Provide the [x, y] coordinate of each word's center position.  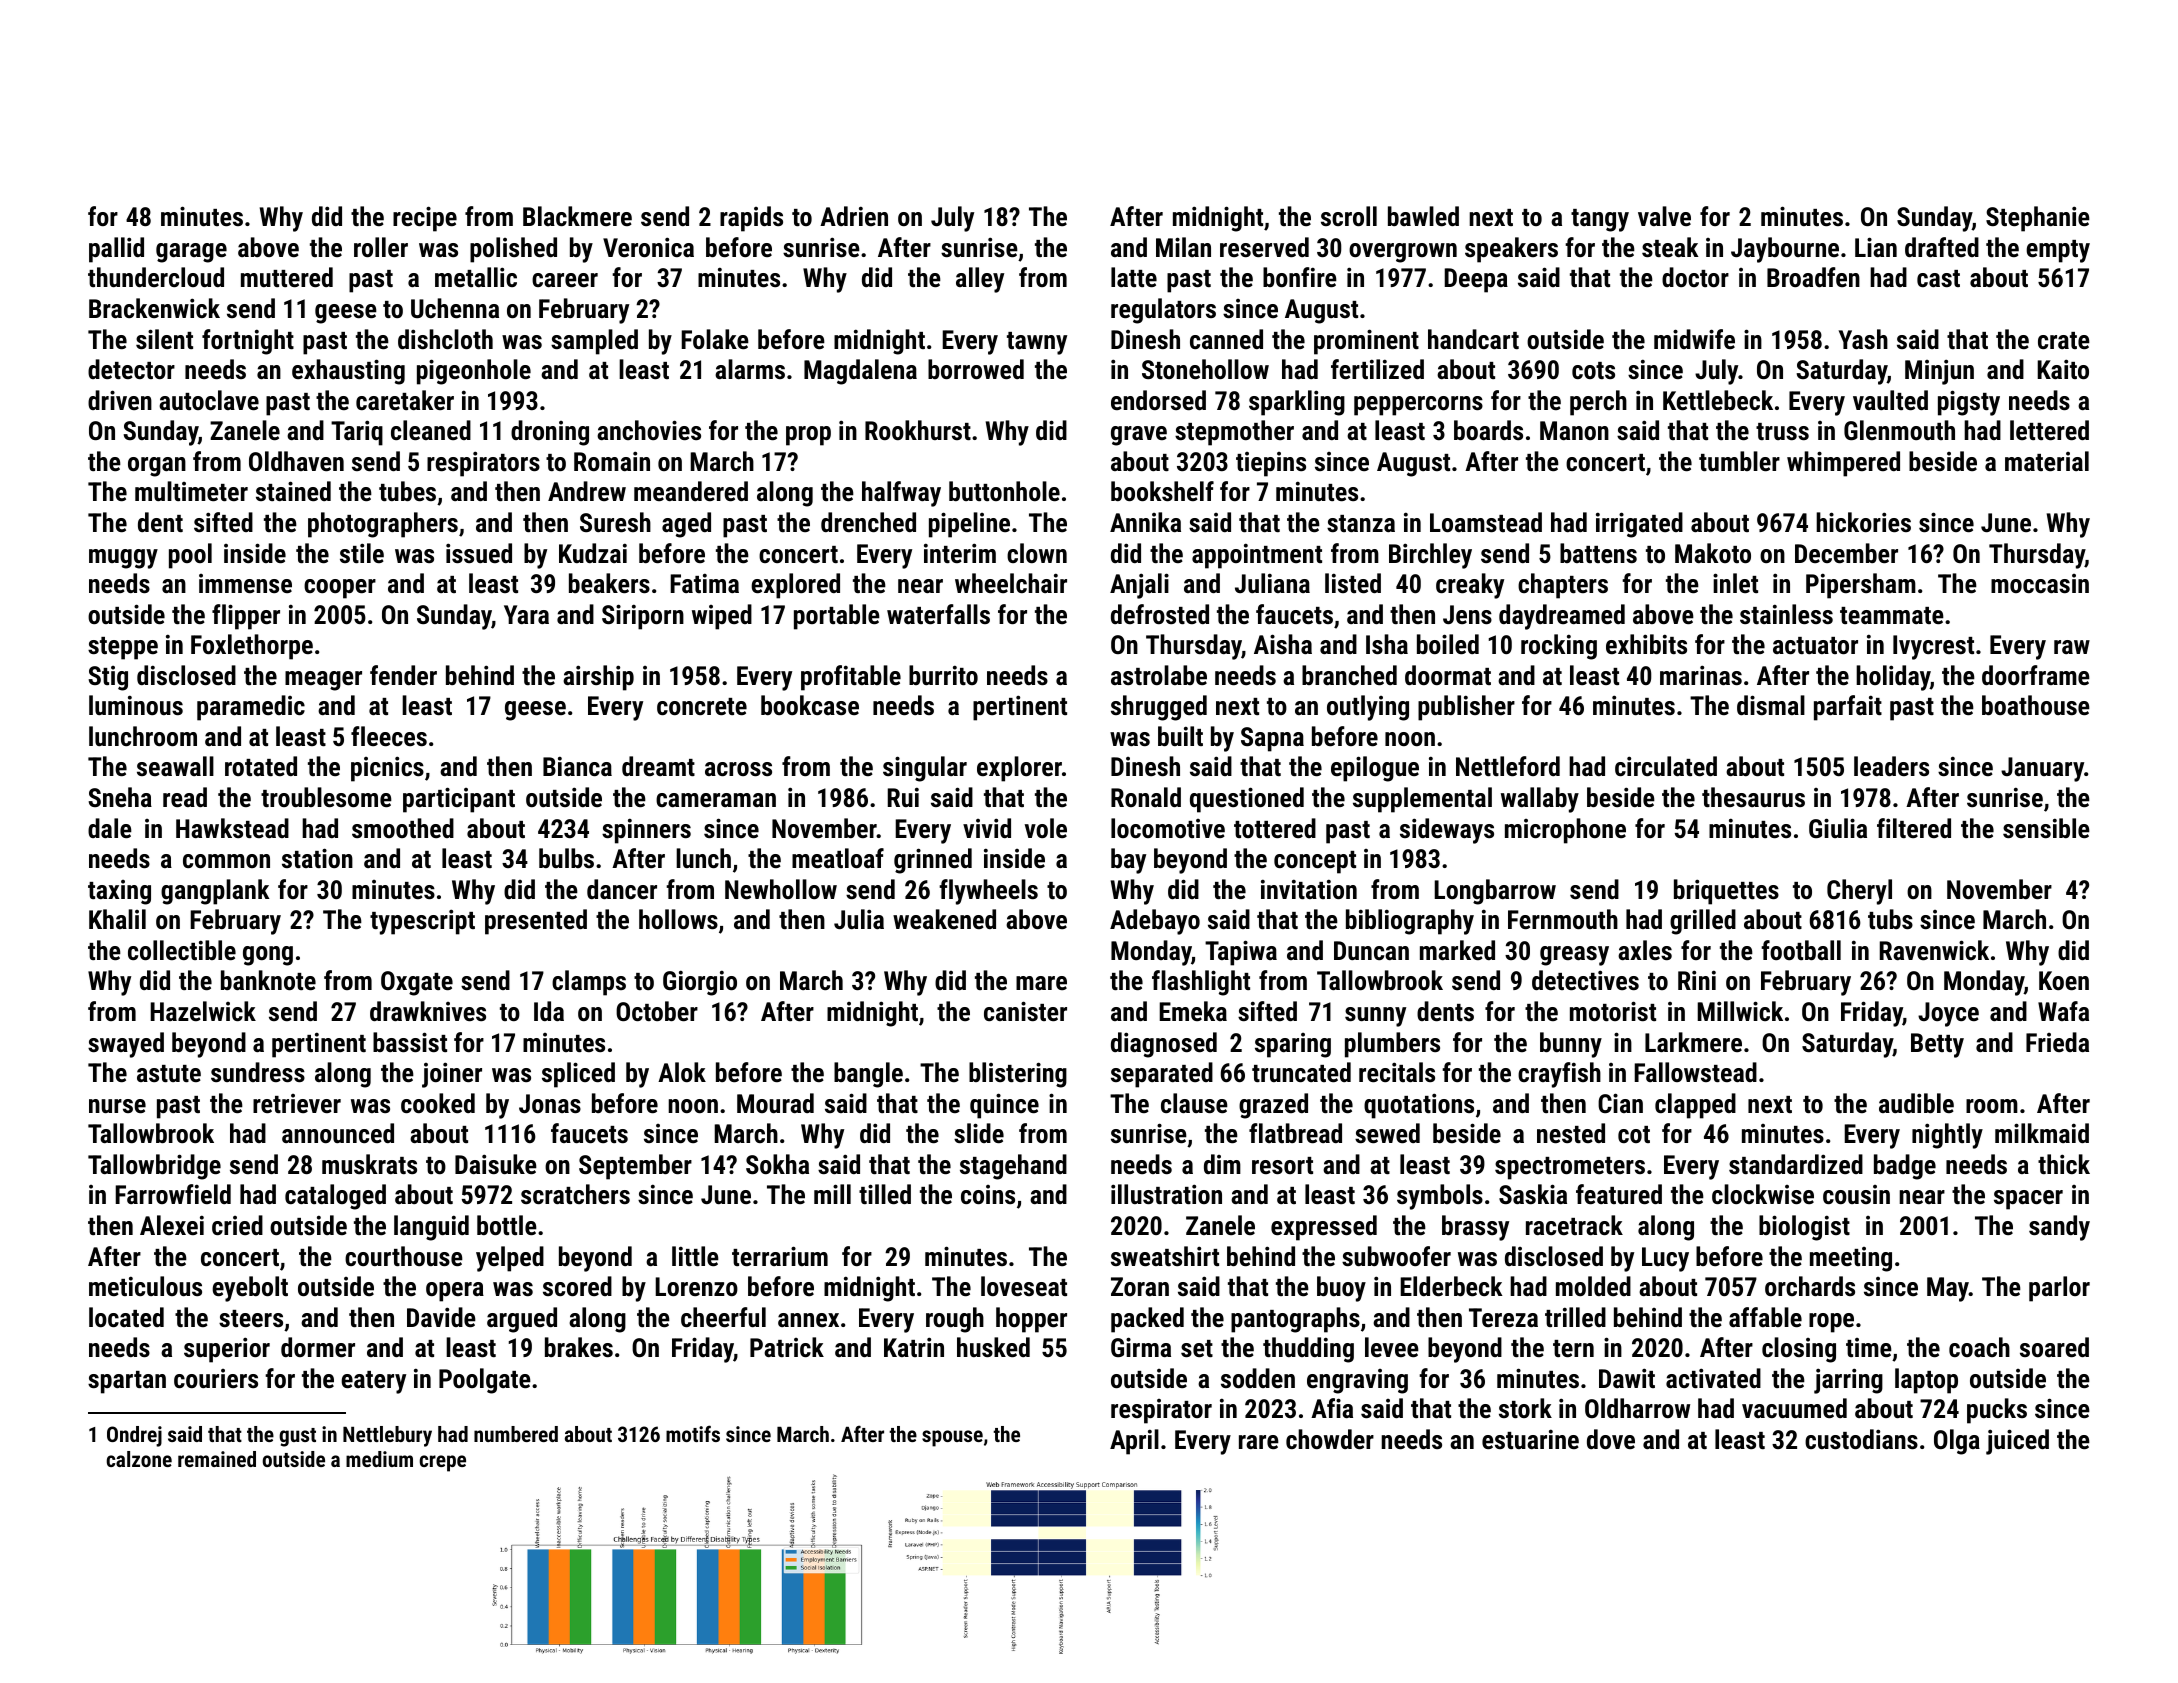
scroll [1349, 216]
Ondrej [134, 1436]
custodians [1861, 1439]
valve [1664, 216]
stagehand [1013, 1167]
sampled [594, 342]
